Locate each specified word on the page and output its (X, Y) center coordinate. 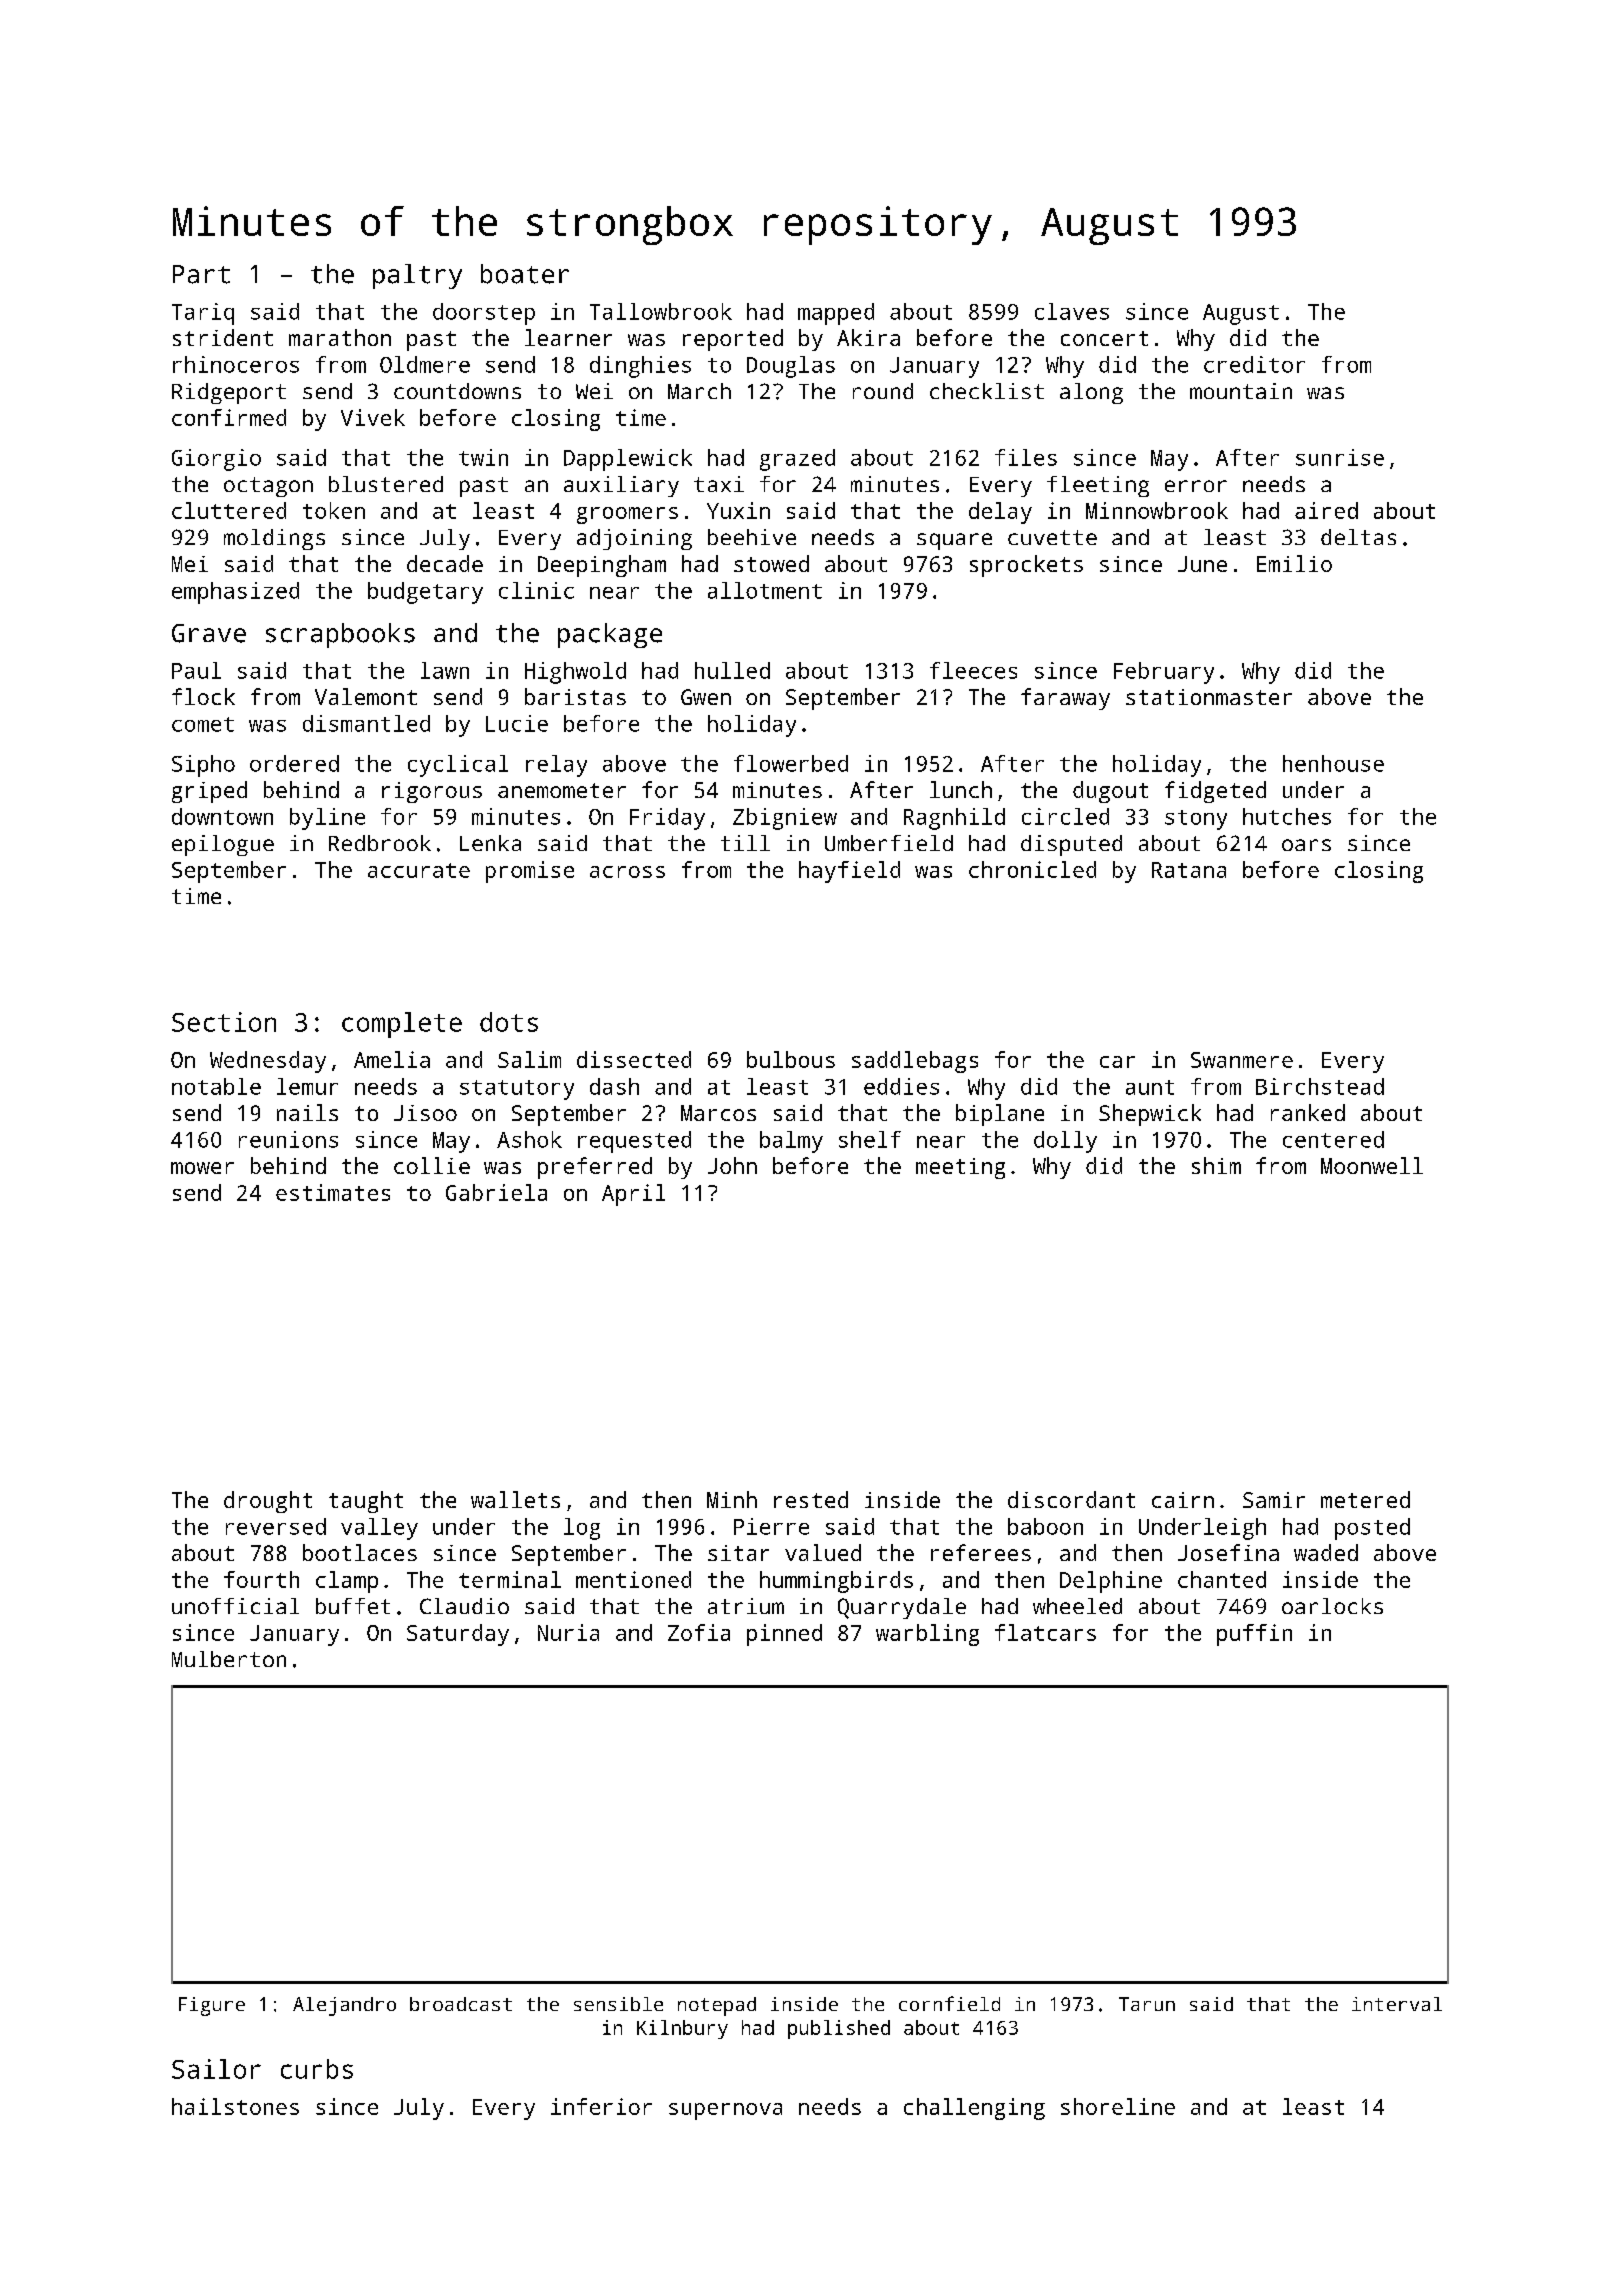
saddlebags (915, 1062)
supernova (725, 2111)
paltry (417, 276)
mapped (836, 314)
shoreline (1118, 2106)
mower (202, 1168)
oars (1306, 845)
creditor (1254, 364)
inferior (601, 2106)
